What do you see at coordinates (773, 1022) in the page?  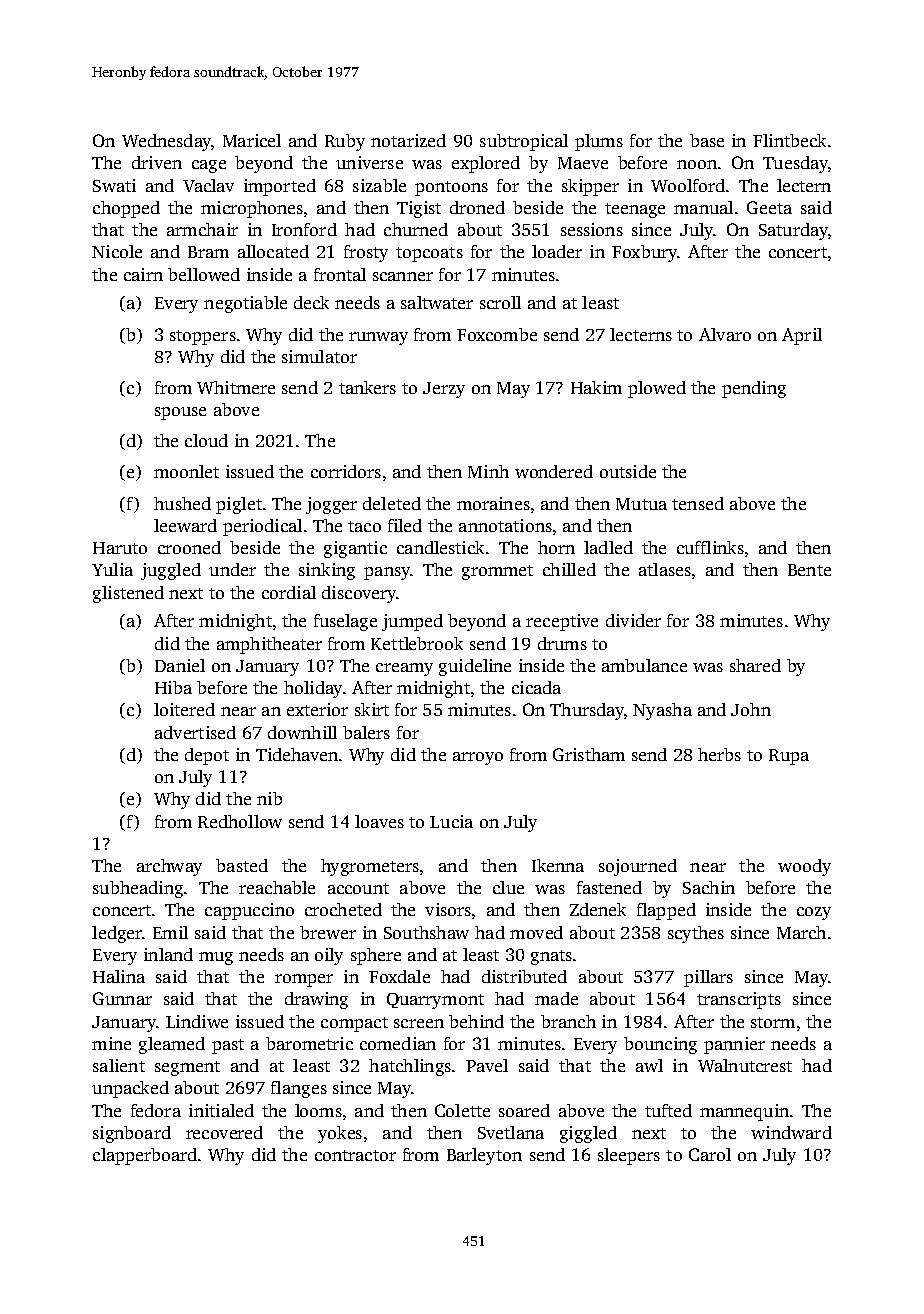 I see `storm` at bounding box center [773, 1022].
